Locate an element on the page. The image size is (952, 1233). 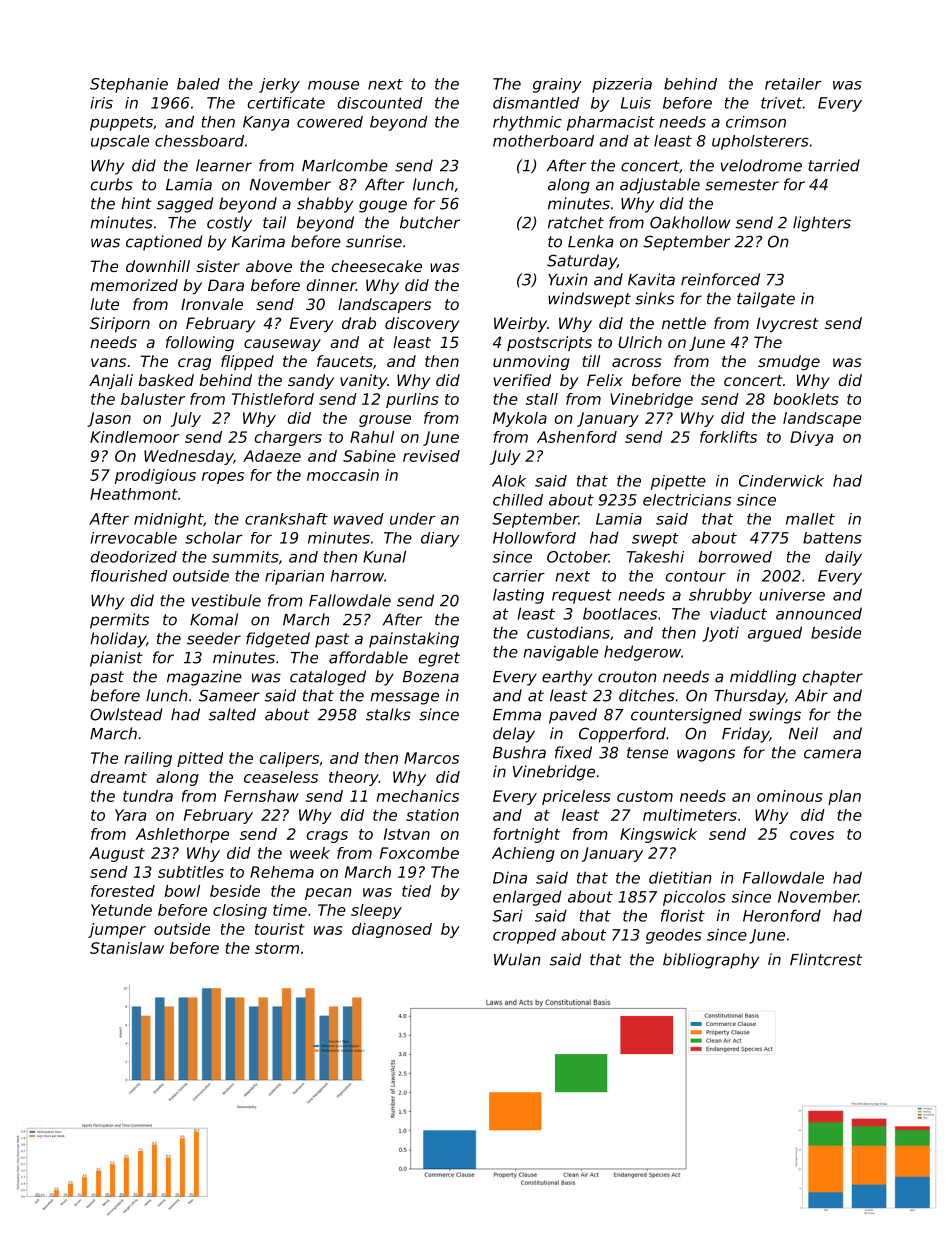
Ashlethorpe is located at coordinates (182, 835).
